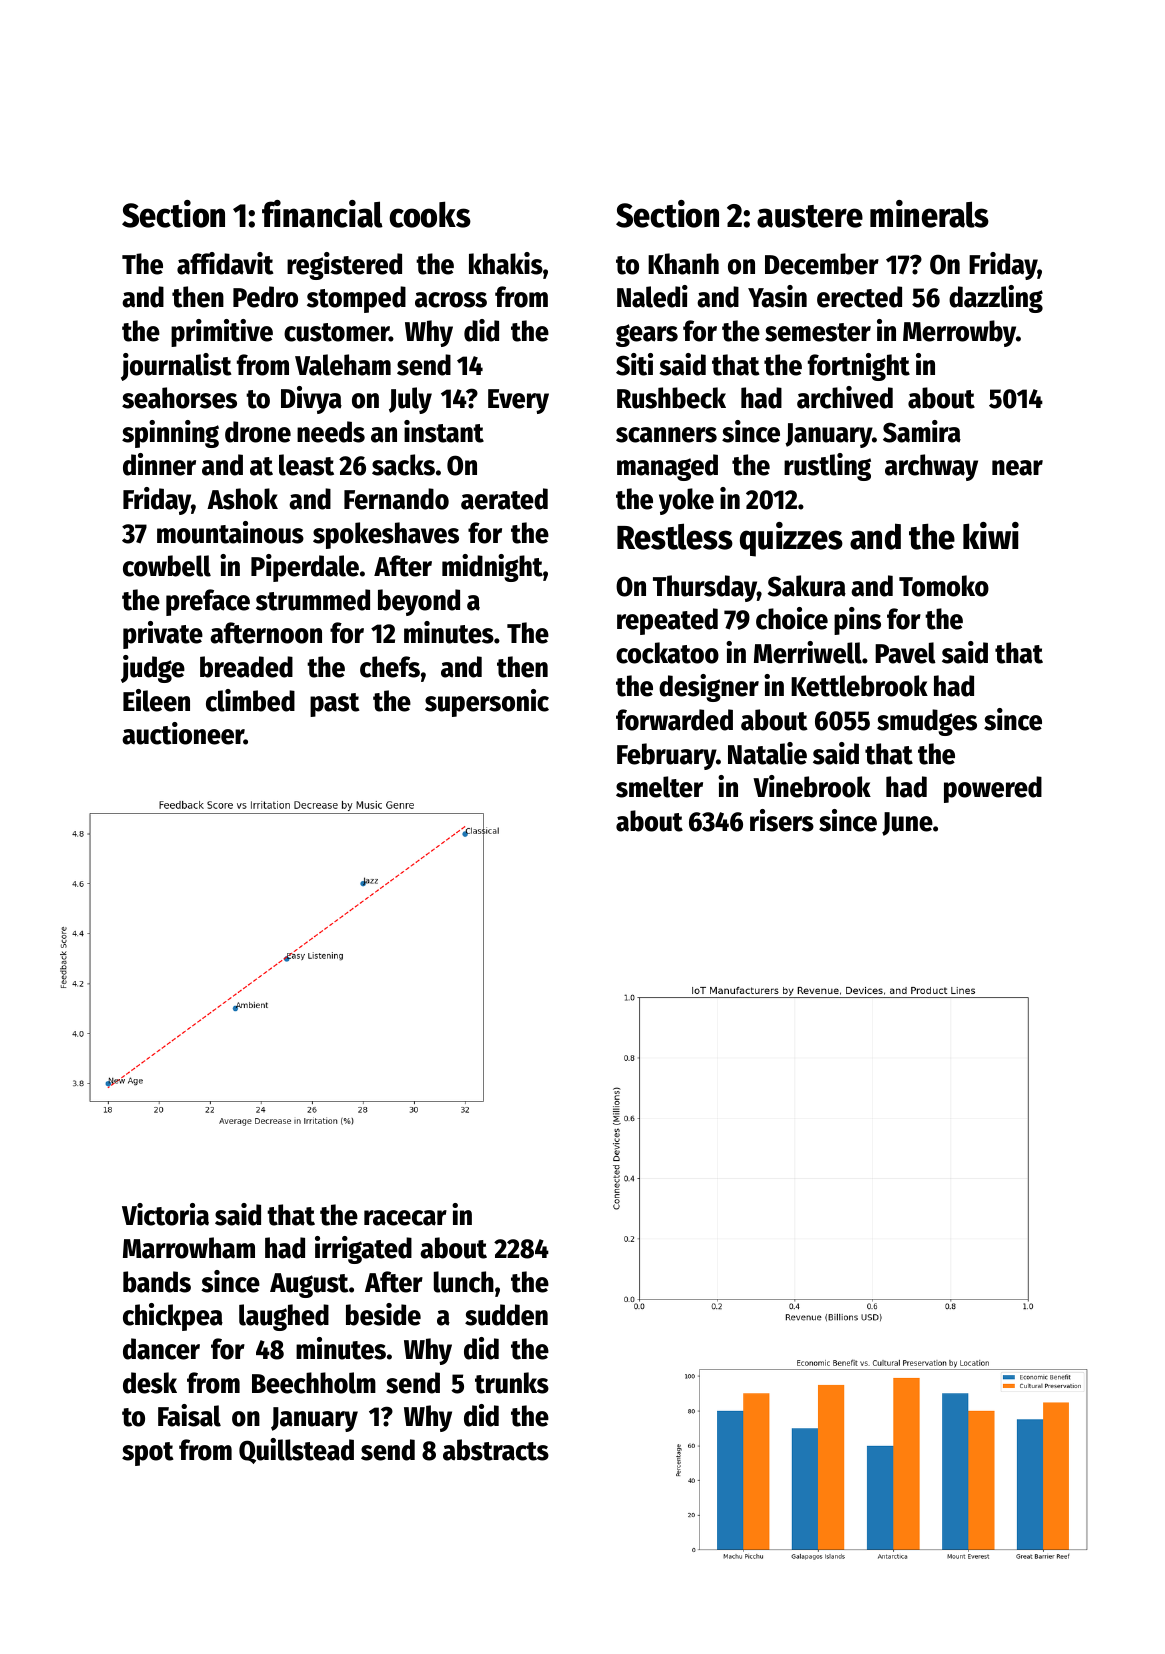  What do you see at coordinates (148, 1454) in the page?
I see `spot` at bounding box center [148, 1454].
